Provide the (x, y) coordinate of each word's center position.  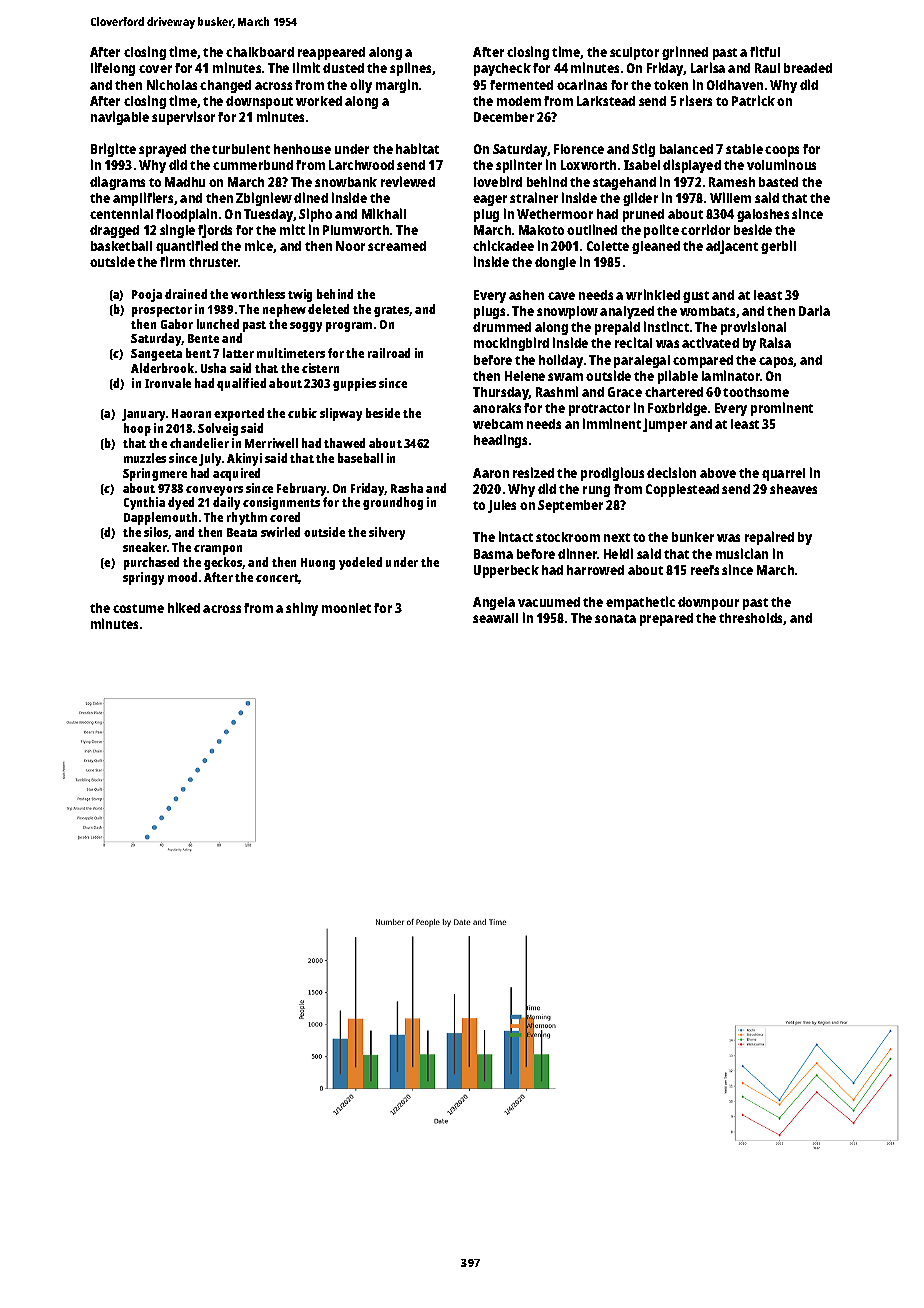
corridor (705, 229)
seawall (495, 618)
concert (277, 579)
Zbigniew (264, 199)
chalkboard (260, 52)
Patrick (753, 100)
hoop (137, 429)
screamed (397, 246)
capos (776, 362)
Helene (525, 376)
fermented (521, 85)
